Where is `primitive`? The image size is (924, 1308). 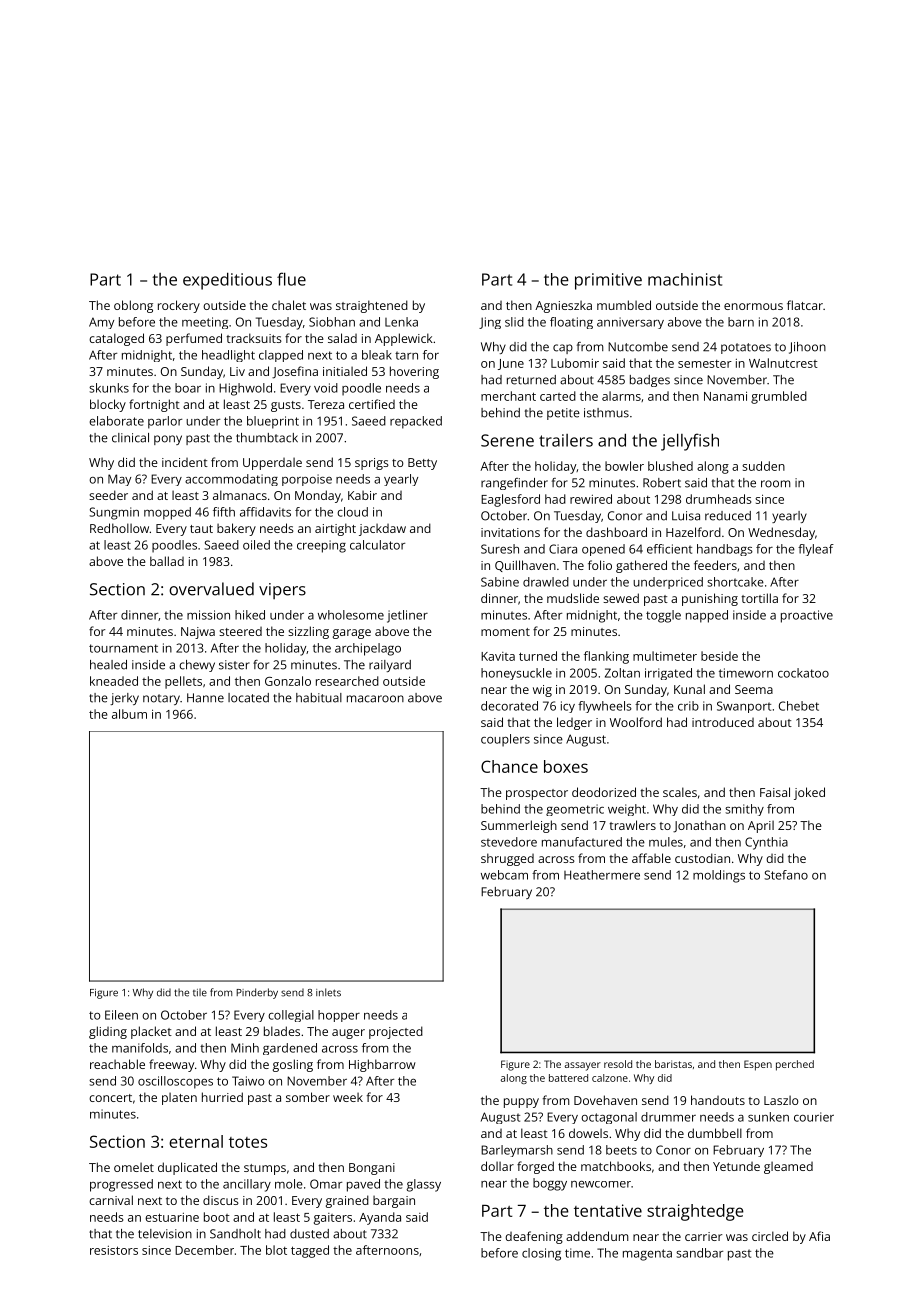
primitive is located at coordinates (608, 281).
